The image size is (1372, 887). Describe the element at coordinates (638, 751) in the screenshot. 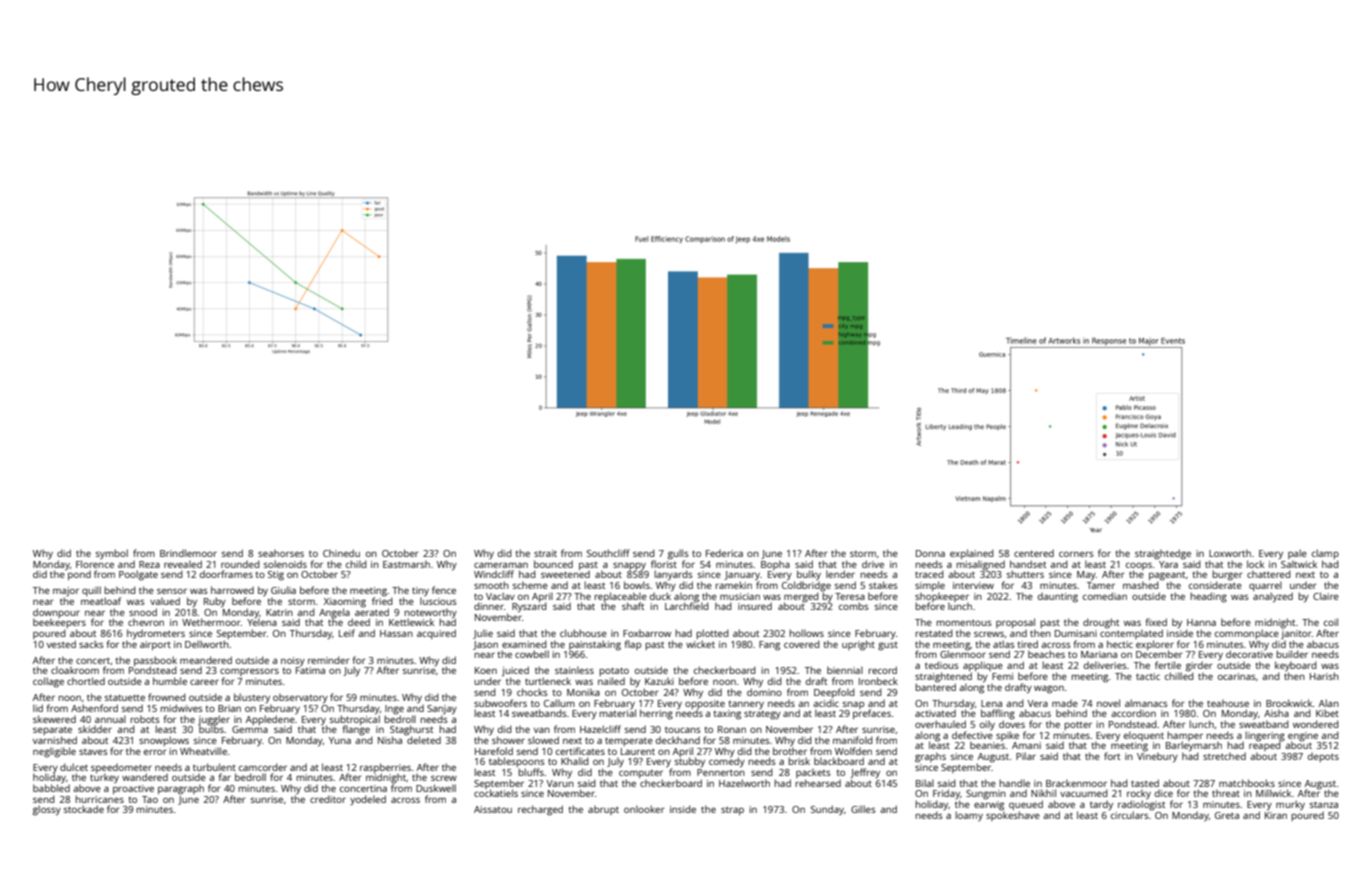

I see `Laurent` at that location.
